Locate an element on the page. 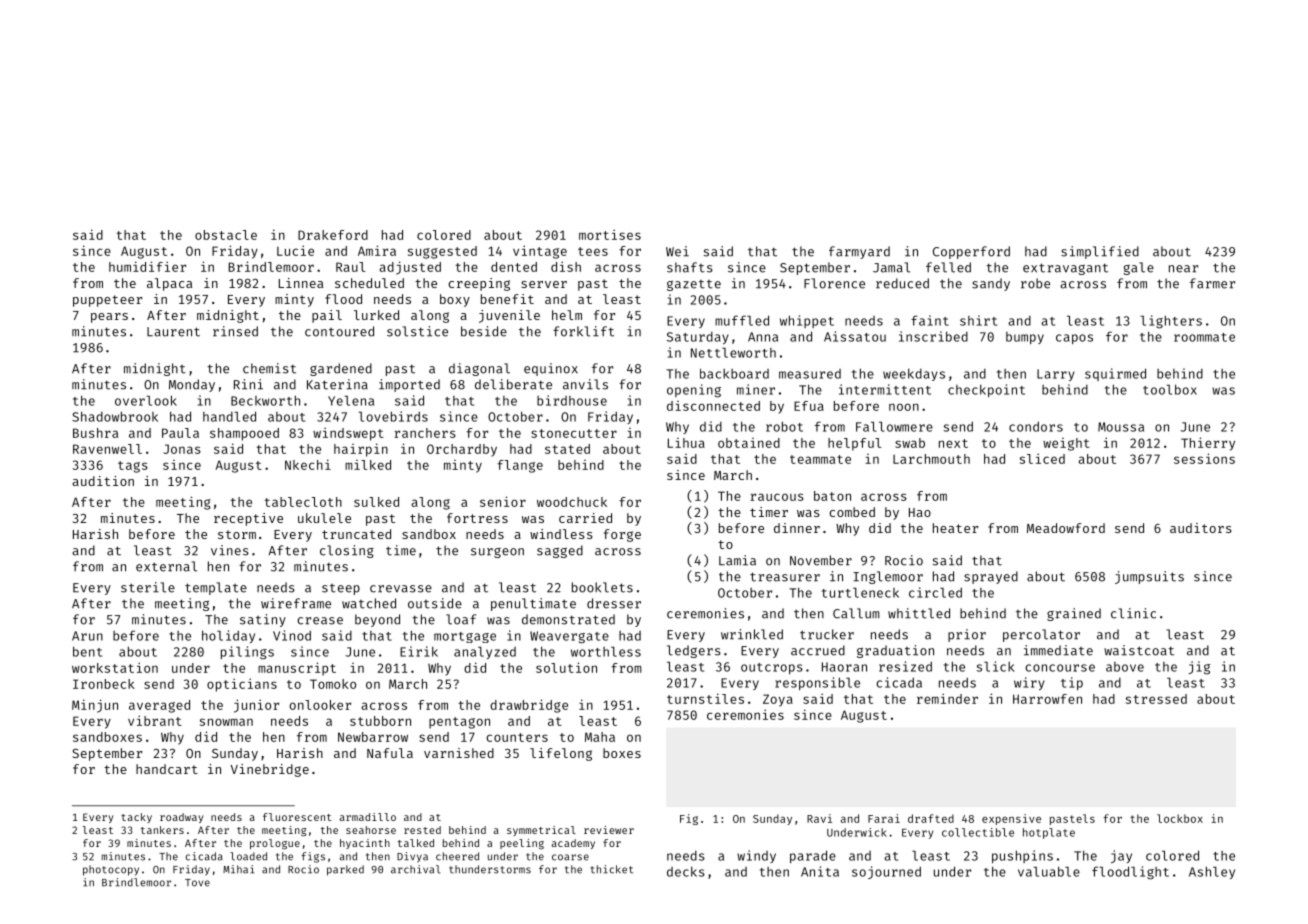 The height and width of the document is (924, 1308). expensive is located at coordinates (1011, 819).
